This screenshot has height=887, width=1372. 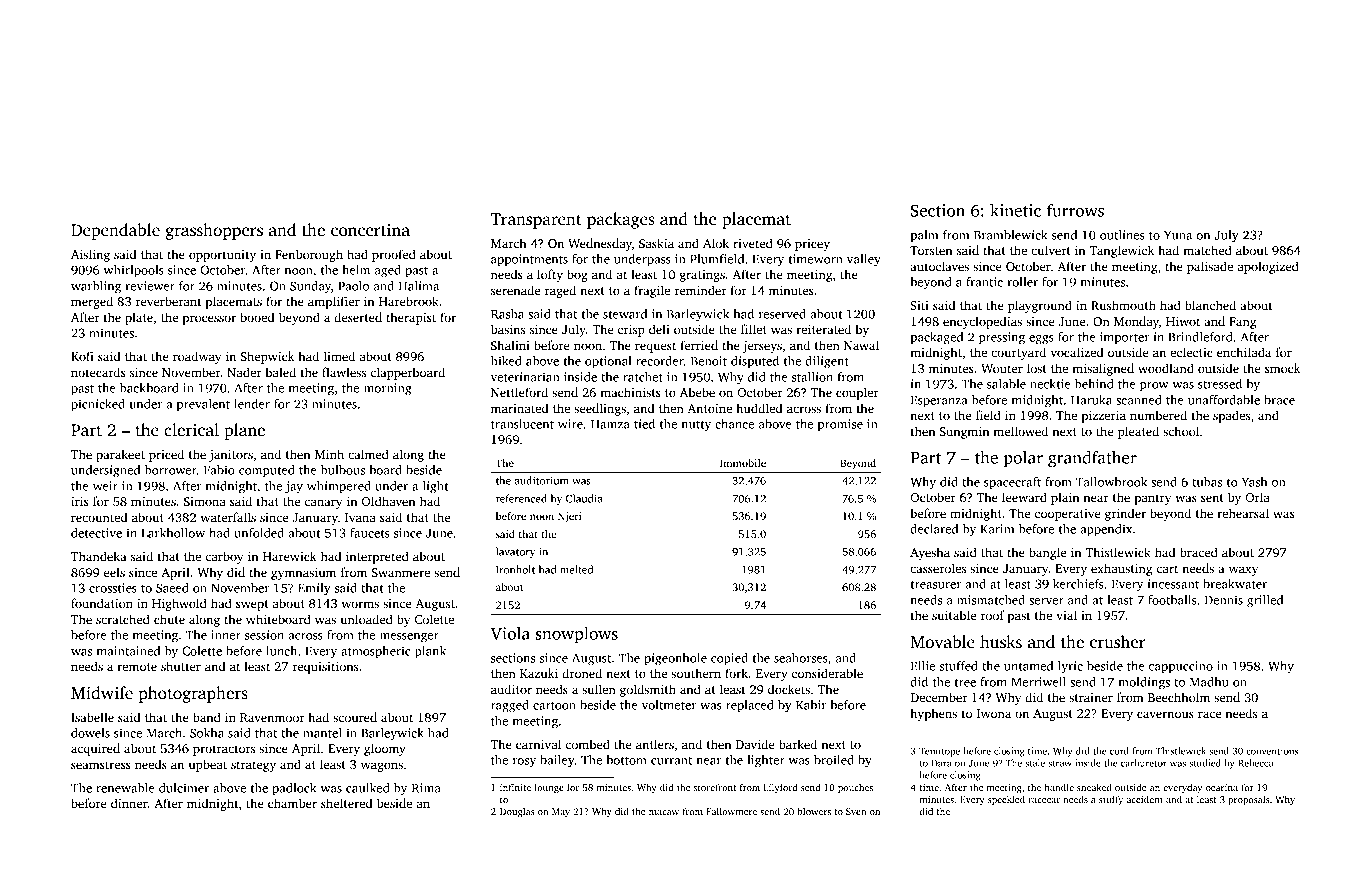 I want to click on deli, so click(x=659, y=329).
